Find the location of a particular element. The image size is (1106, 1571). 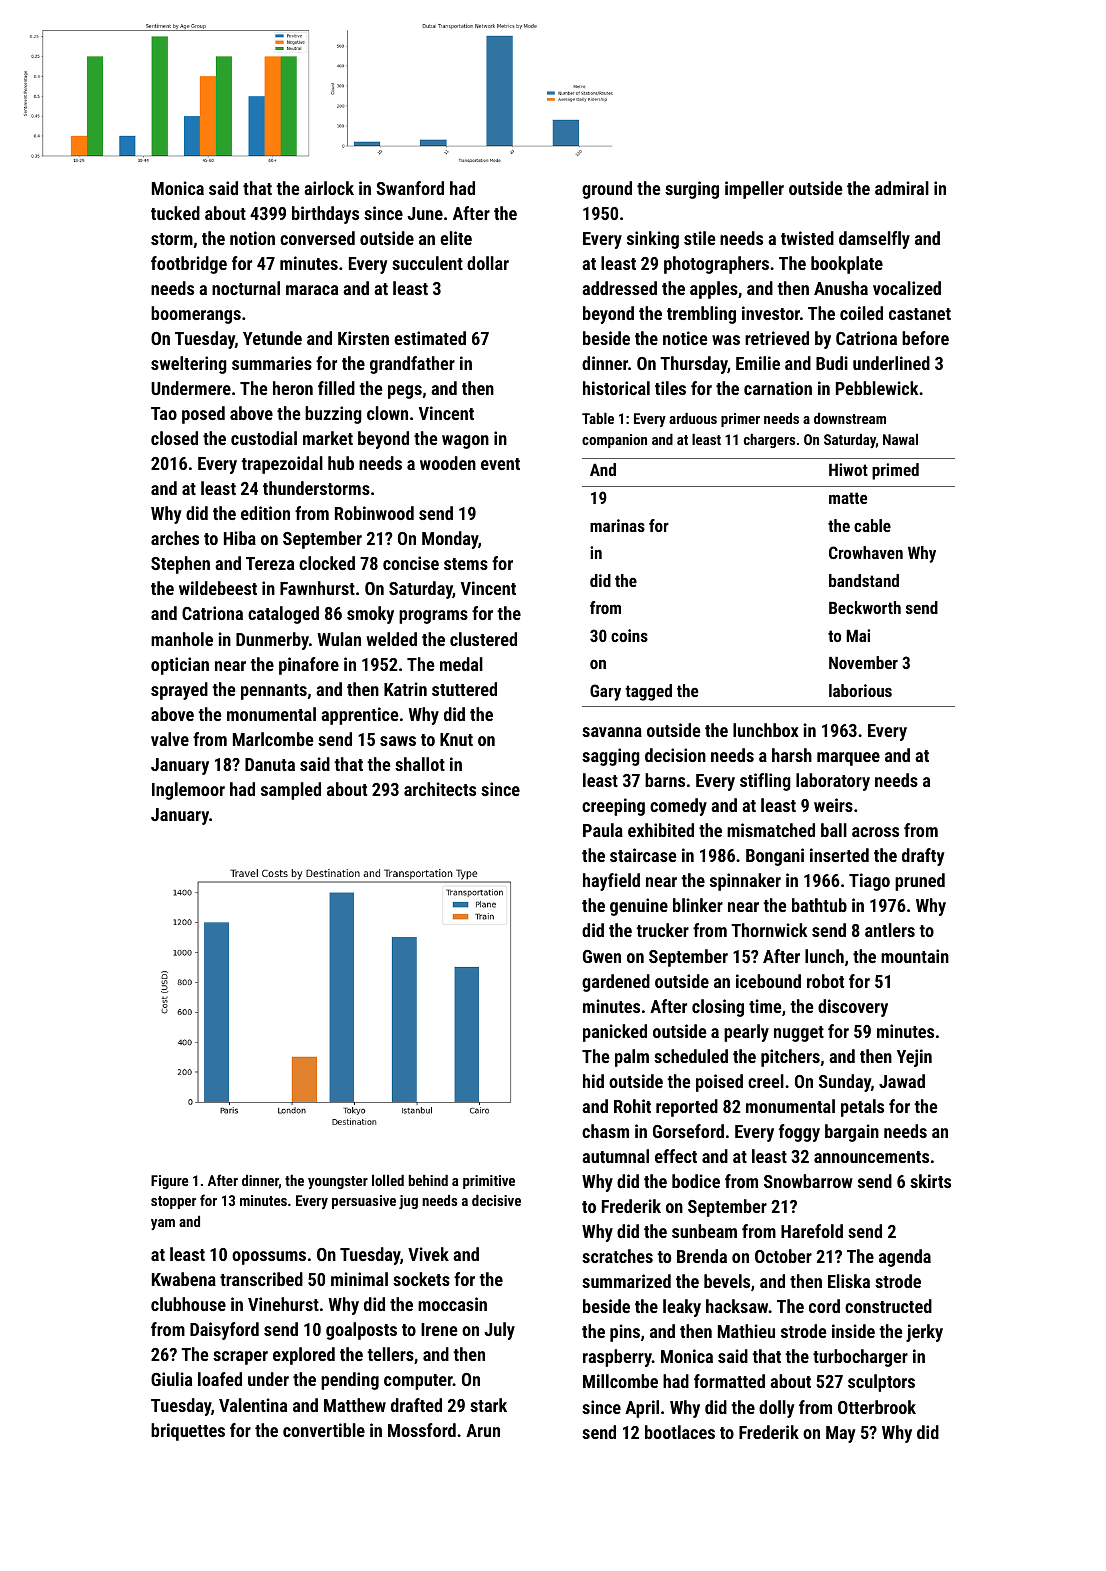

Inglemoor is located at coordinates (188, 791).
